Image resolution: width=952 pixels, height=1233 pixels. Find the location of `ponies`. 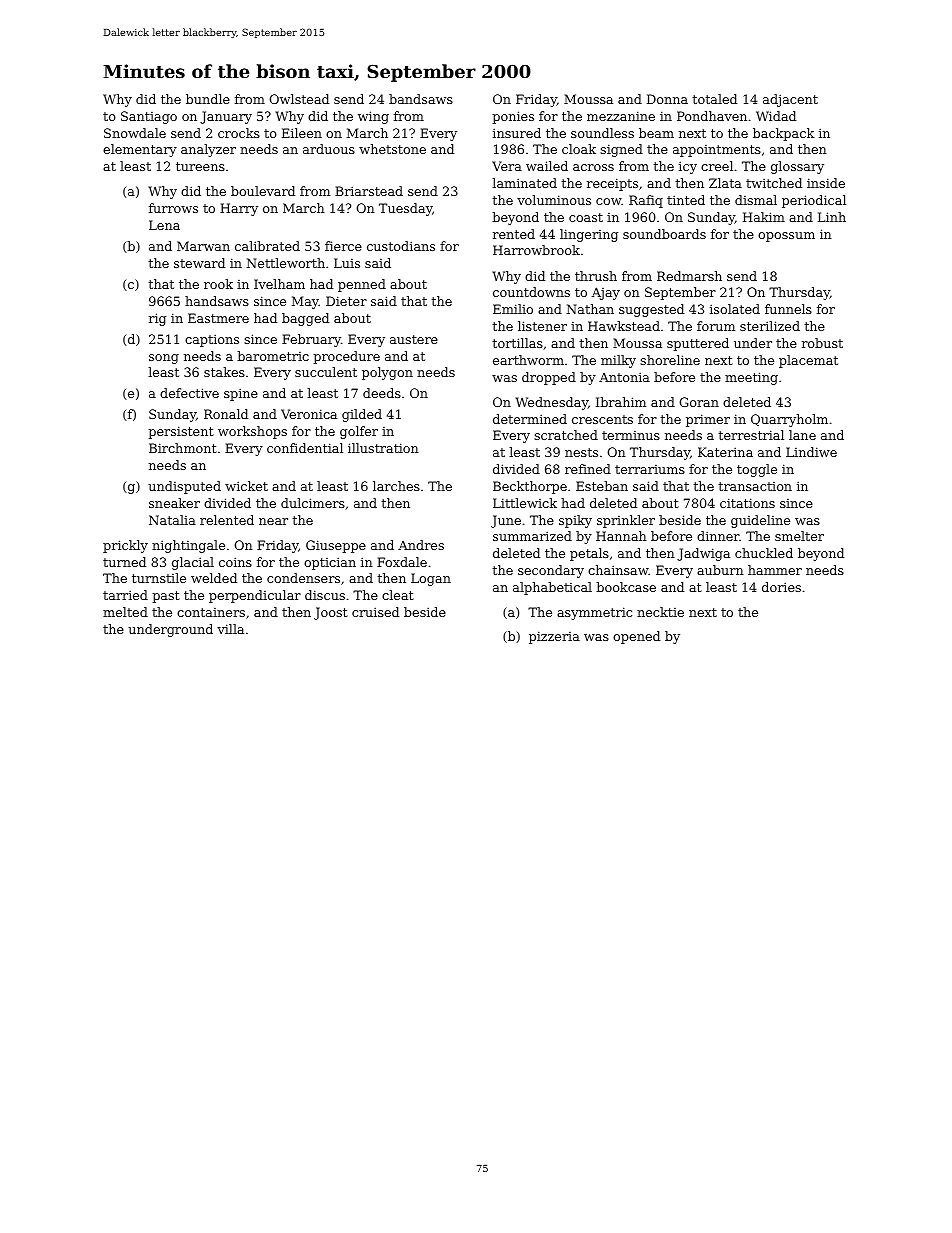

ponies is located at coordinates (513, 117).
